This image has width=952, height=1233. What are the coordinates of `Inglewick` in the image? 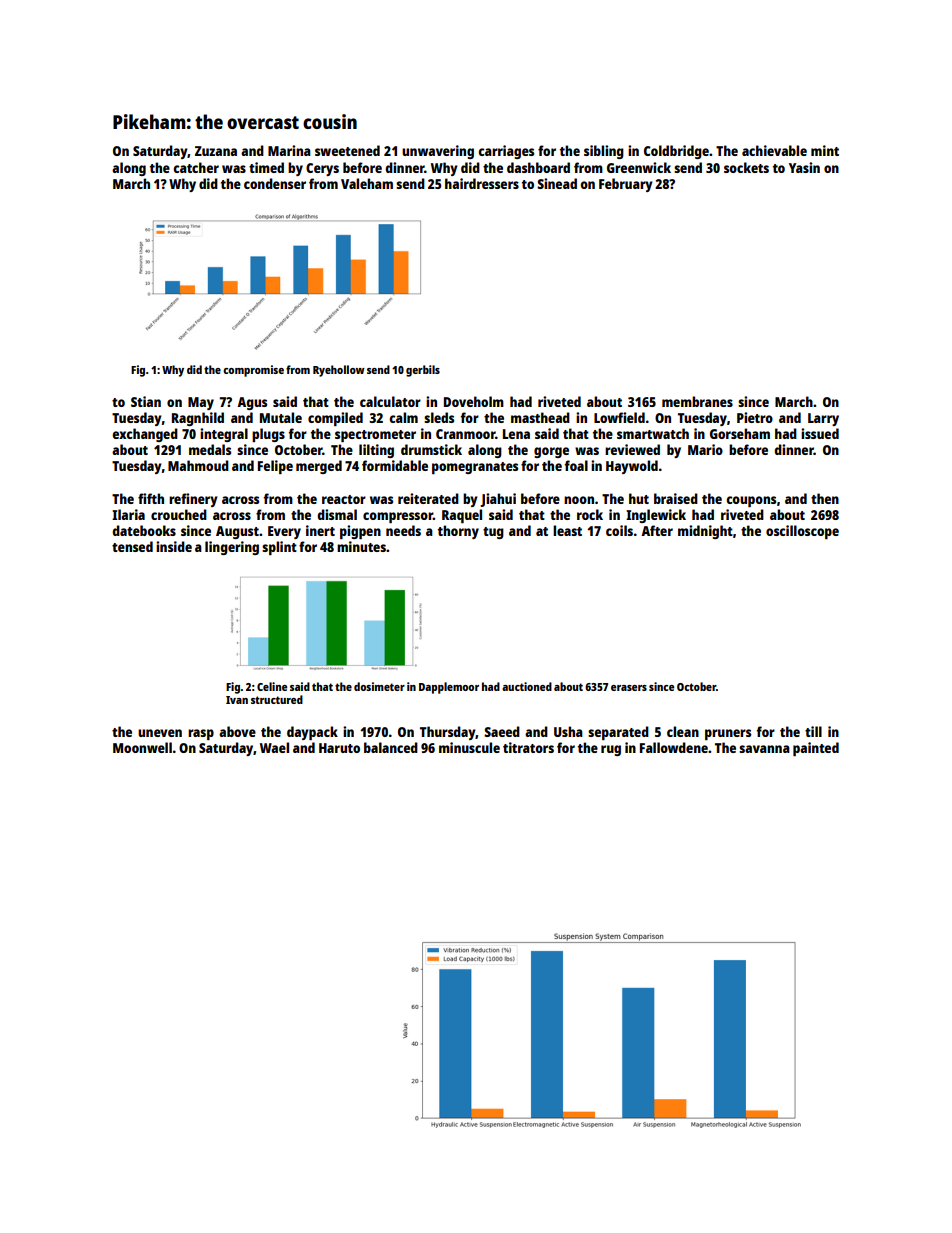 It's located at (656, 516).
